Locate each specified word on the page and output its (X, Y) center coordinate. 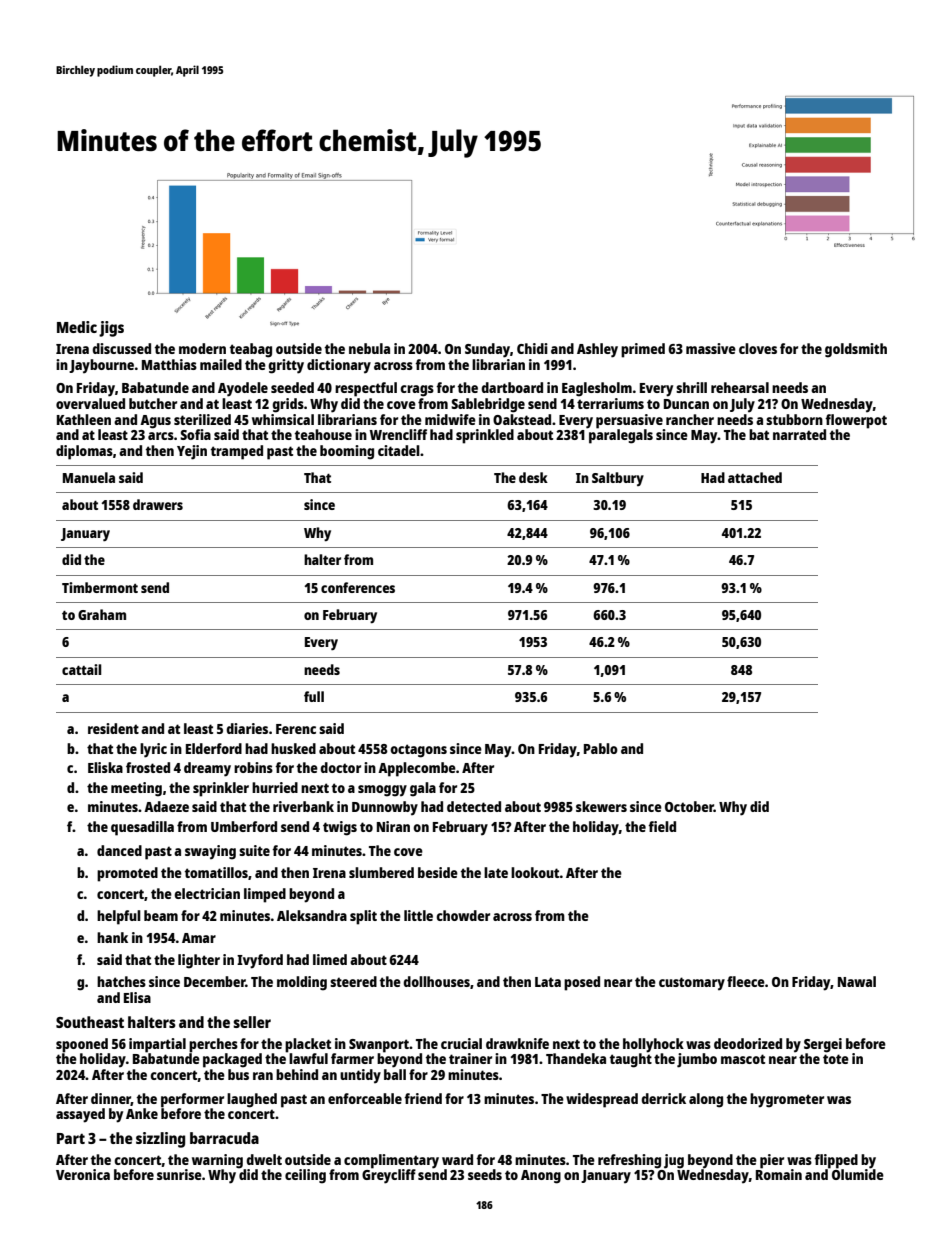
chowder (463, 915)
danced (119, 850)
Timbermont (100, 587)
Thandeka (576, 1058)
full (314, 696)
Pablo (601, 748)
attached (755, 477)
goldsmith (856, 350)
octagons (418, 751)
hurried (275, 787)
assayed (80, 1115)
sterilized (202, 419)
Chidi (532, 348)
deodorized (748, 1043)
